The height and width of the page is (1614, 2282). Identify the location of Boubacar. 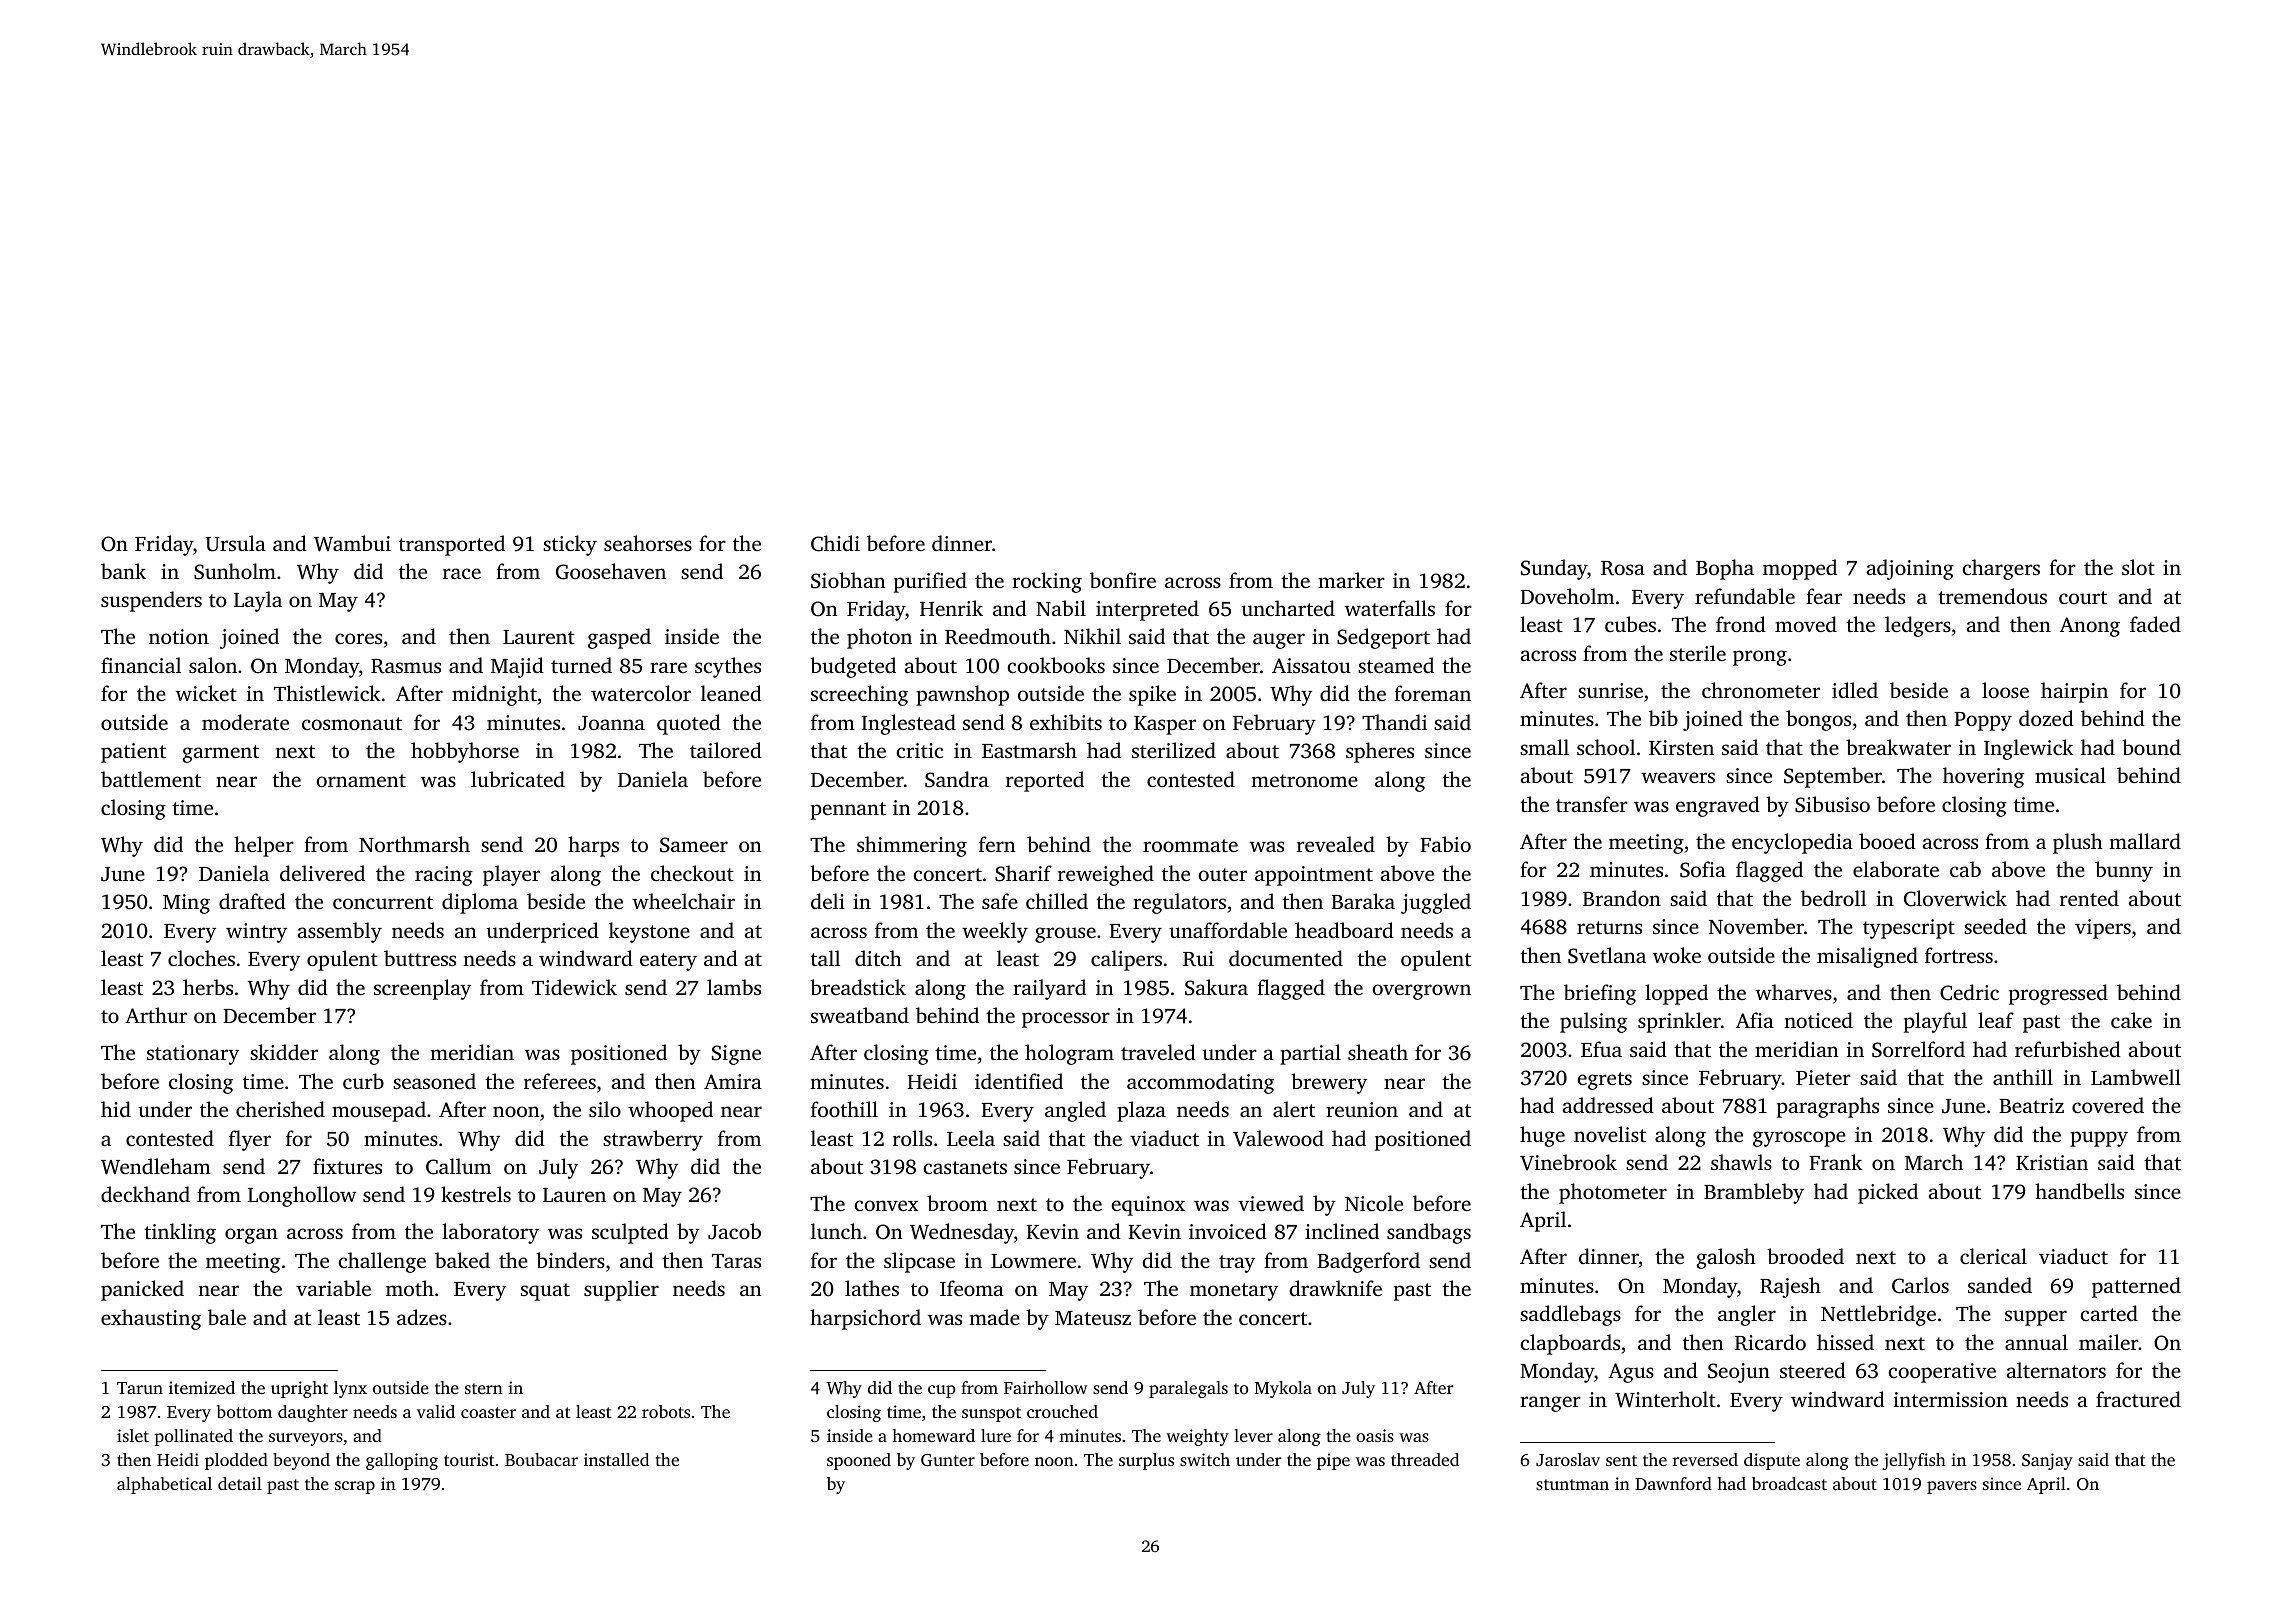
(541, 1459).
